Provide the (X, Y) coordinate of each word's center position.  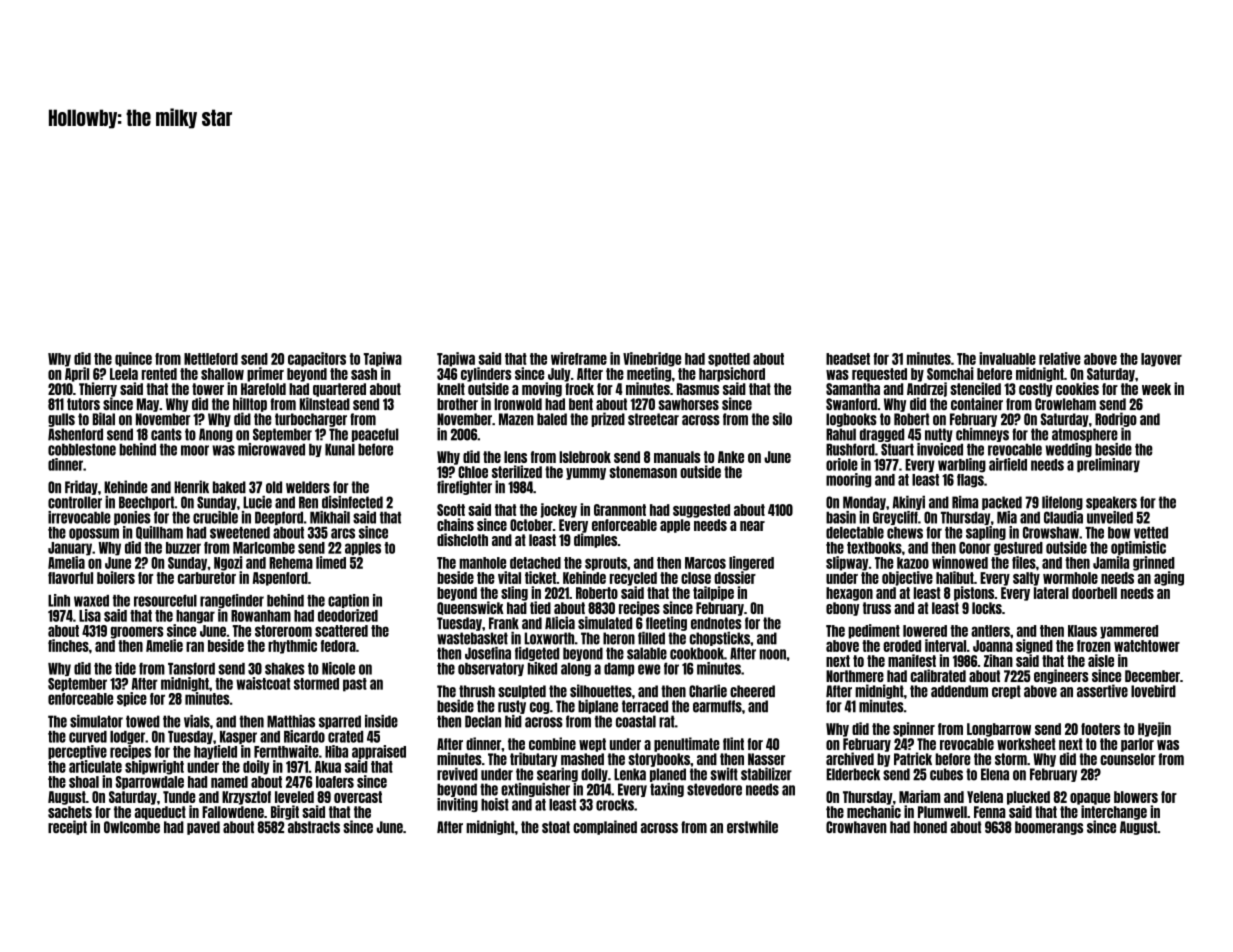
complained (605, 827)
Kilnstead (325, 403)
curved (88, 737)
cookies (1077, 388)
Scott (451, 510)
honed (930, 827)
